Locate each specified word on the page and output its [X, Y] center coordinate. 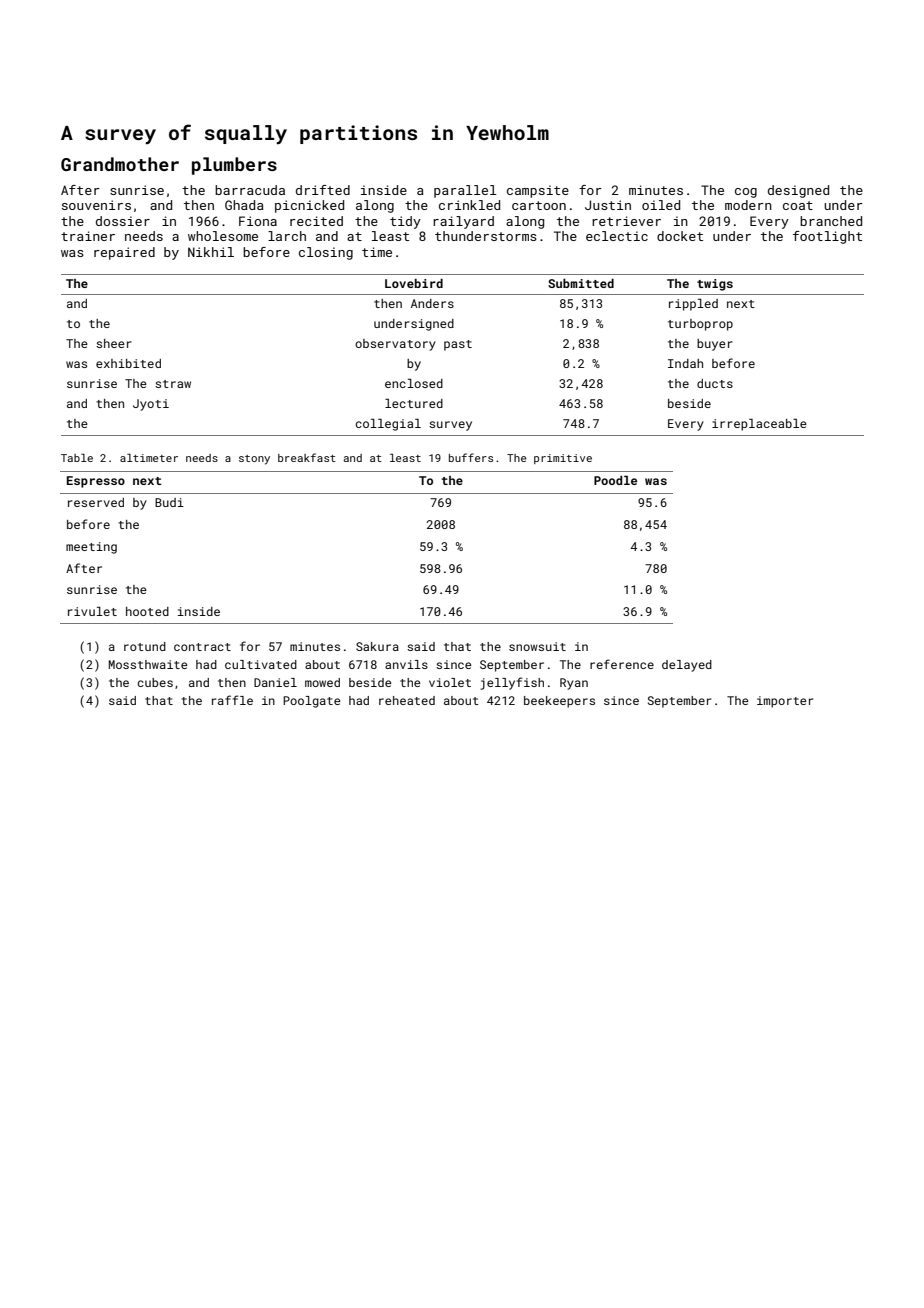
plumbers [234, 166]
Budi [169, 502]
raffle [232, 700]
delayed [687, 666]
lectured [414, 403]
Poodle [615, 480]
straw [173, 384]
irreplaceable [759, 425]
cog [746, 193]
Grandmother [120, 164]
